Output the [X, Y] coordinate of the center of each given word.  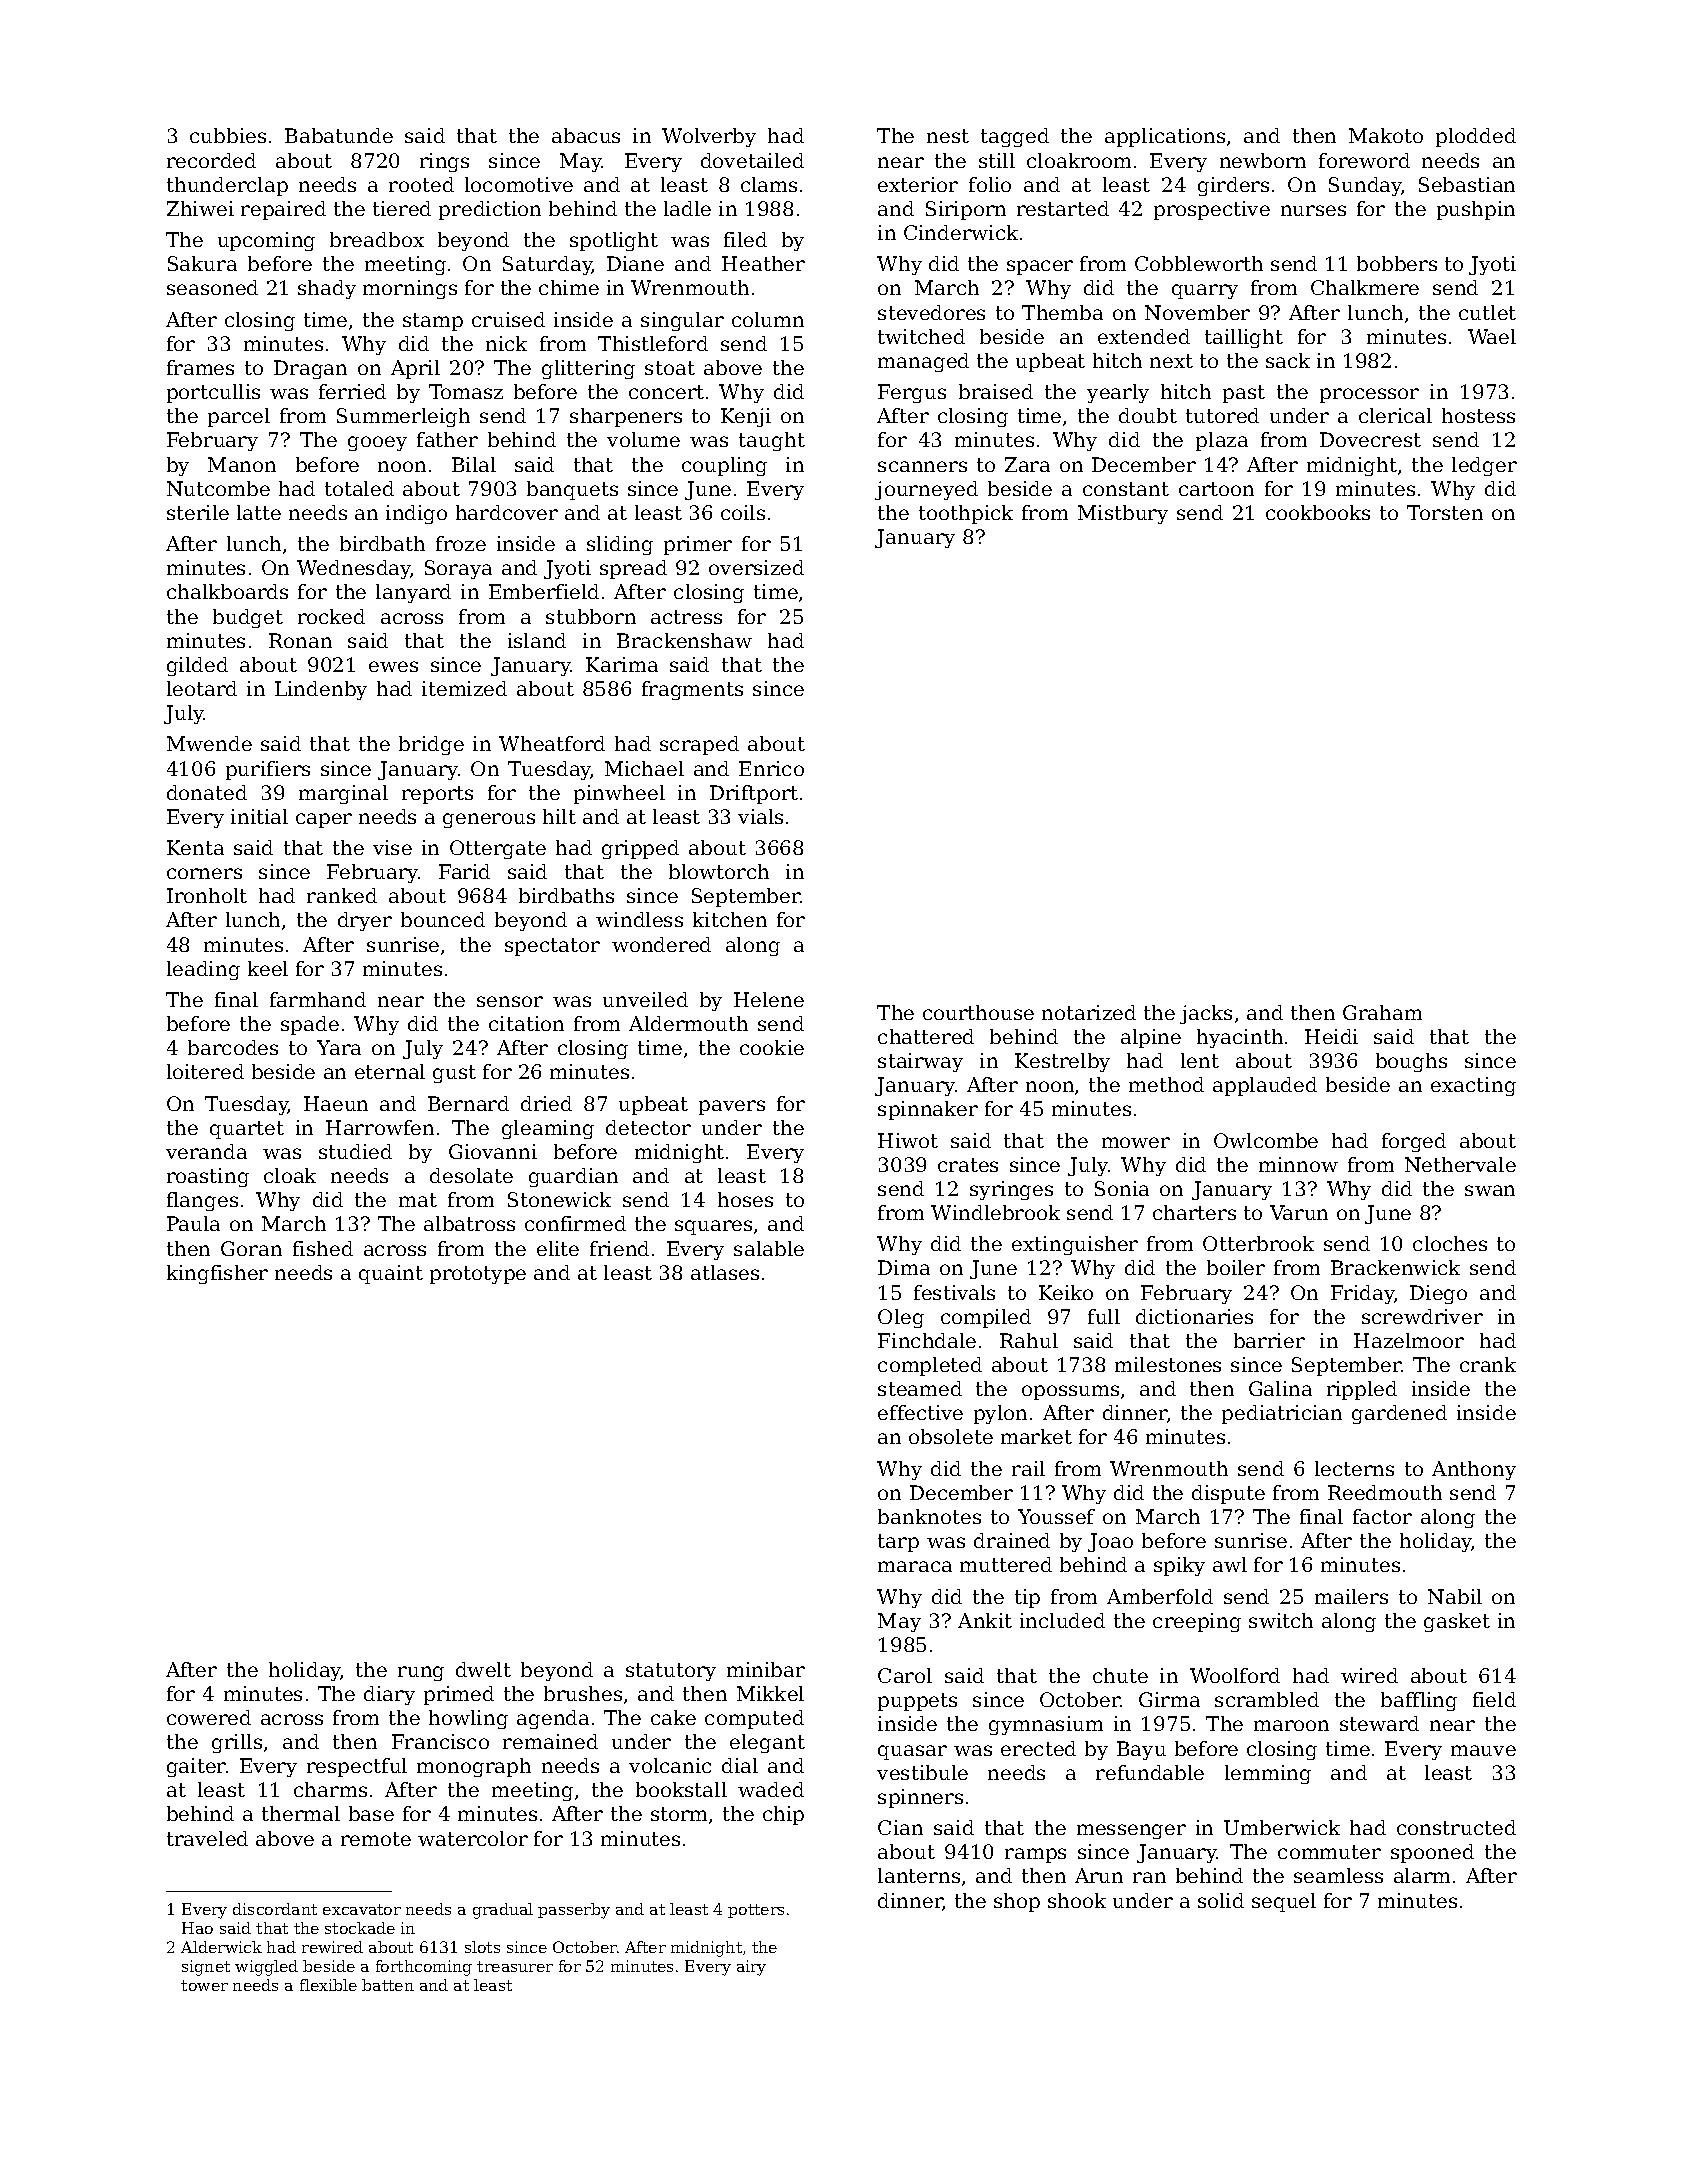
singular [682, 321]
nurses [1313, 210]
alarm [1422, 1875]
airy [751, 1968]
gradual [503, 1911]
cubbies [228, 135]
